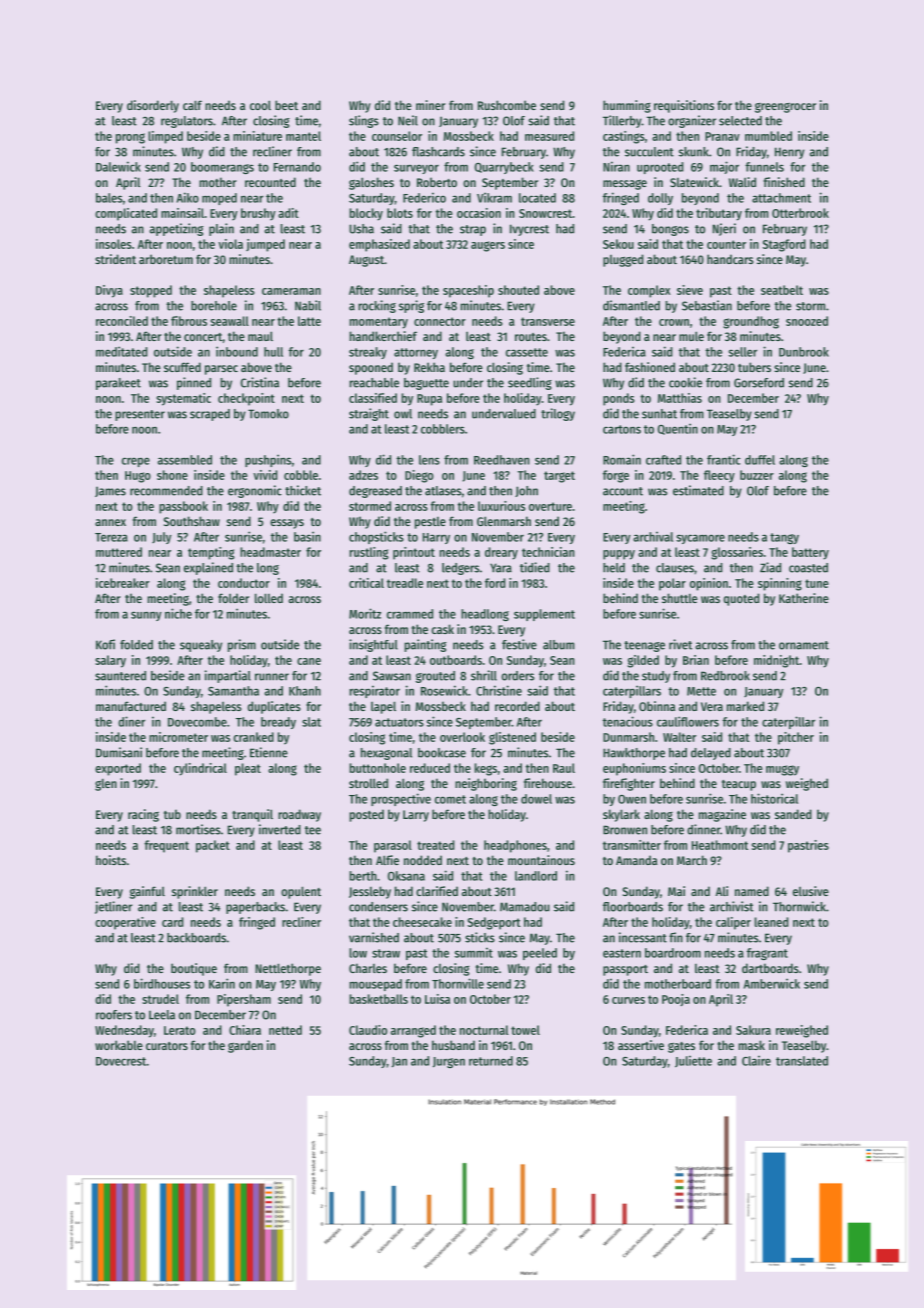  I want to click on birdhouses, so click(162, 983).
